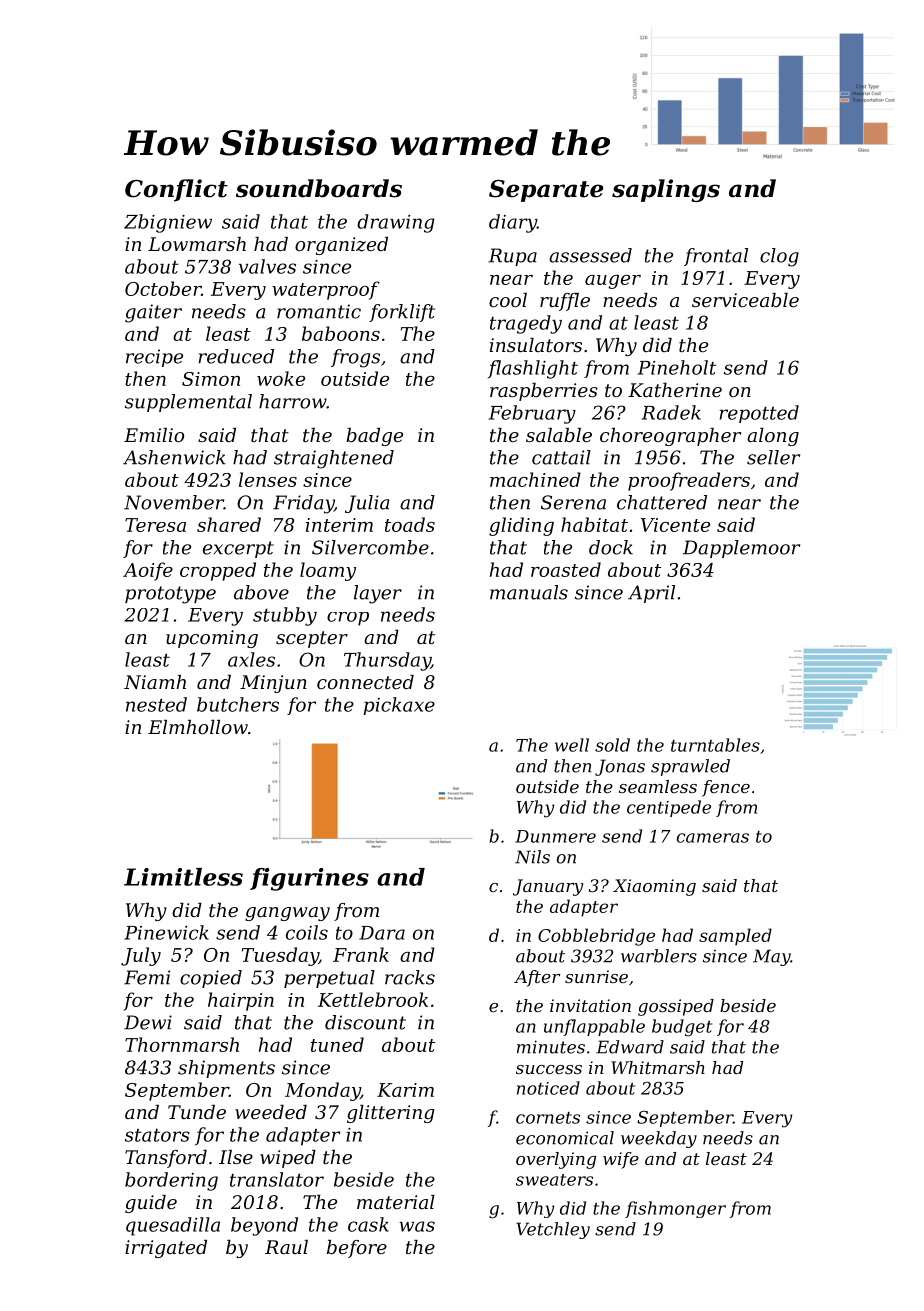  I want to click on machined, so click(535, 479).
